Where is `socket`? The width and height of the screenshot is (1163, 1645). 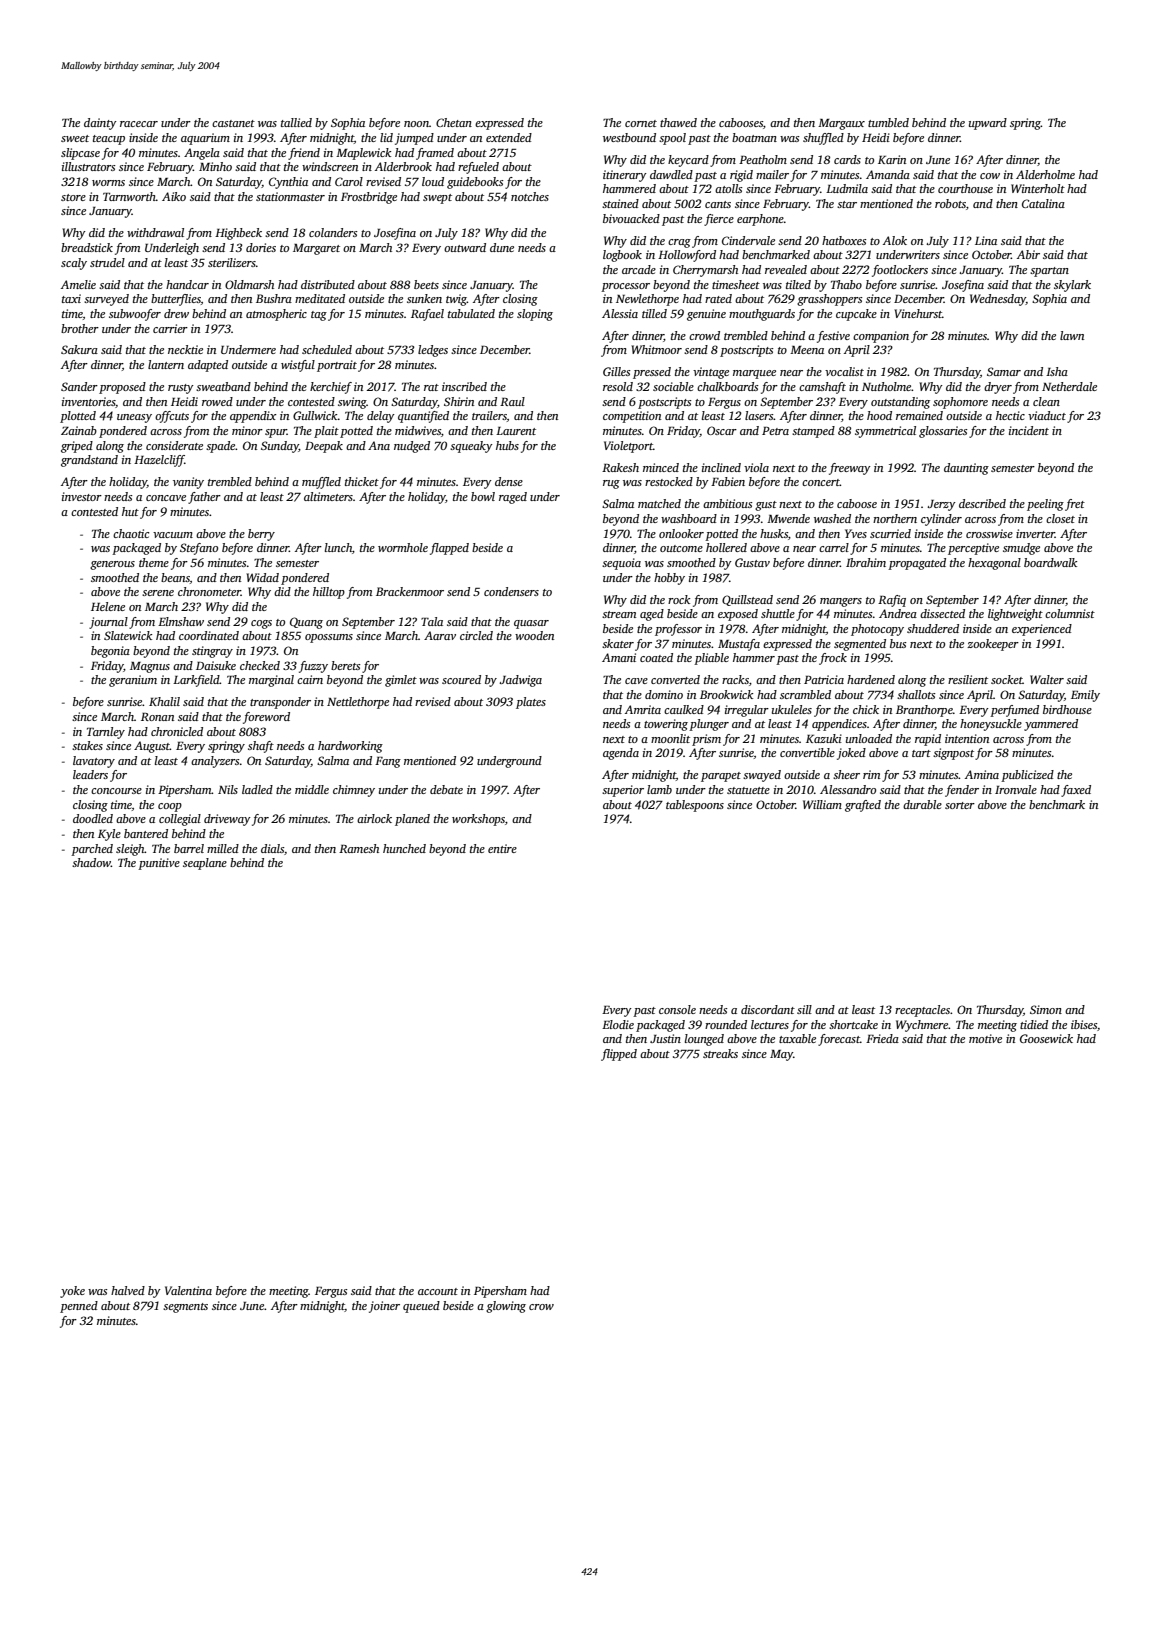 socket is located at coordinates (1007, 679).
